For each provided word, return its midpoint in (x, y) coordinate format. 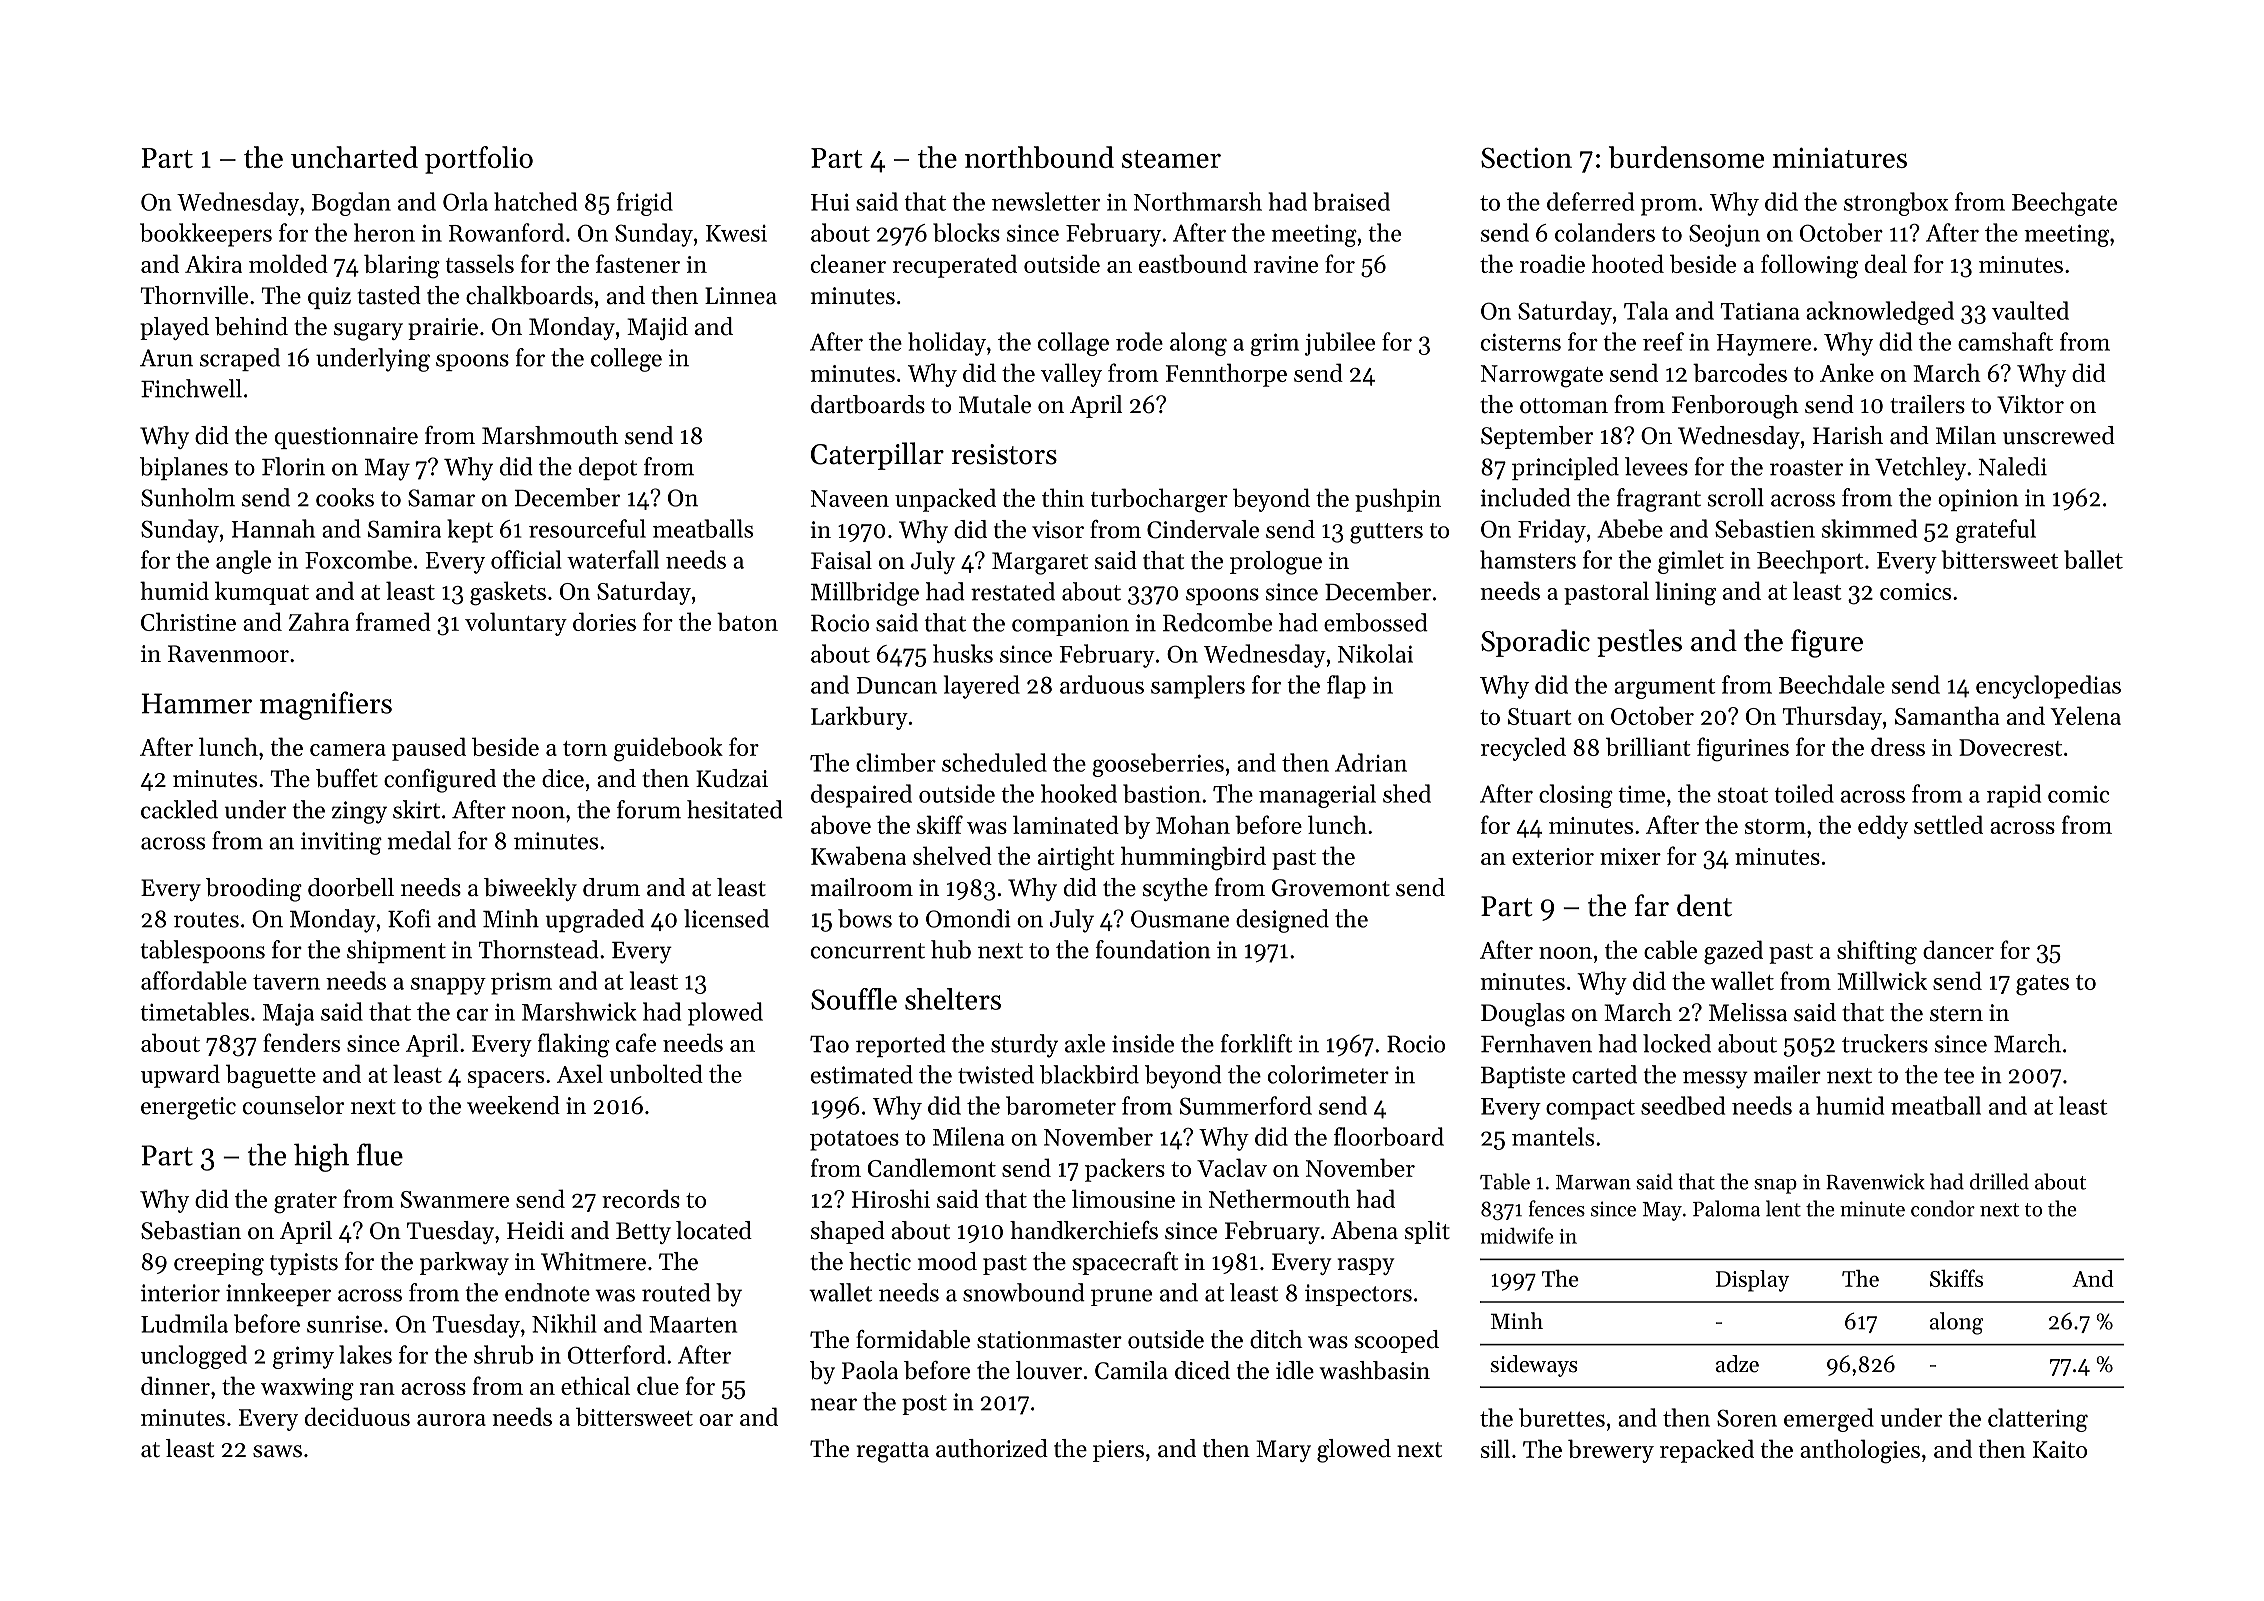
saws (277, 1451)
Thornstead (539, 949)
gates (2042, 985)
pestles (1639, 643)
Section (1526, 158)
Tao (829, 1044)
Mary (1283, 1451)
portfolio (479, 160)
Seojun (1724, 235)
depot (608, 468)
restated (1013, 591)
